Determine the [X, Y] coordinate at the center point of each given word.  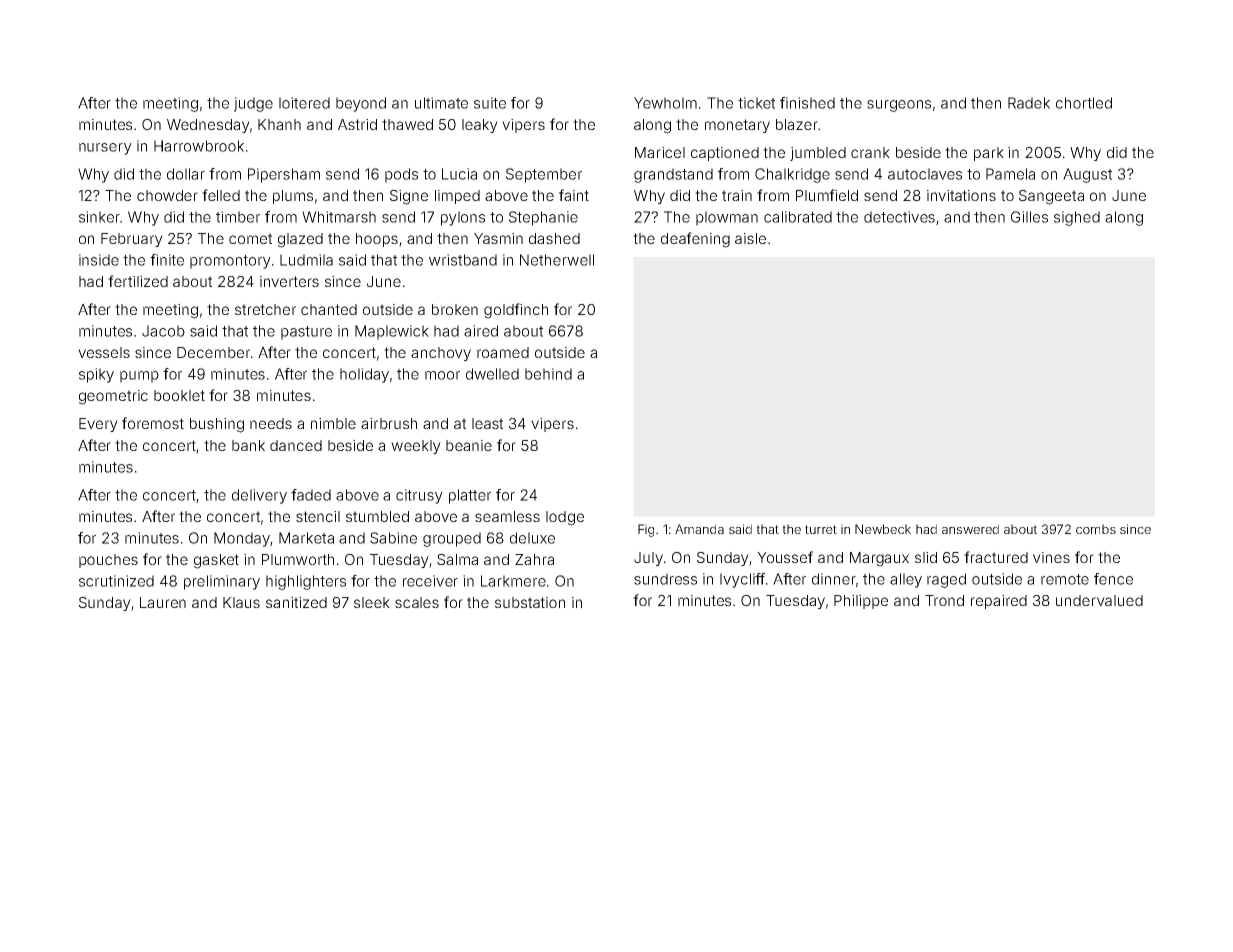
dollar [186, 174]
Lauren [163, 602]
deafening [695, 240]
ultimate [441, 103]
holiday [364, 375]
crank [870, 152]
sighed [1077, 218]
